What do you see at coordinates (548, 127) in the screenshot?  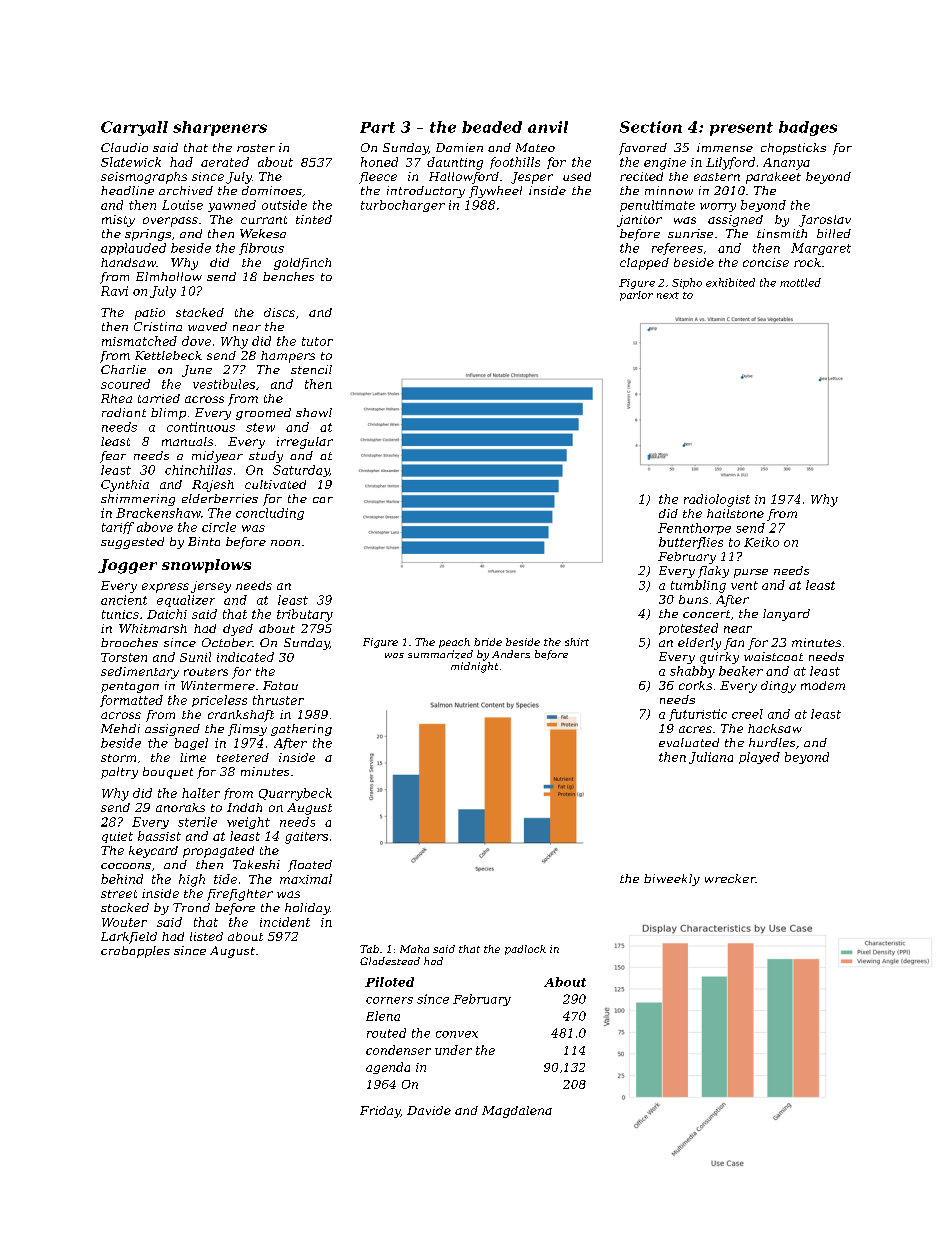 I see `anvil` at bounding box center [548, 127].
